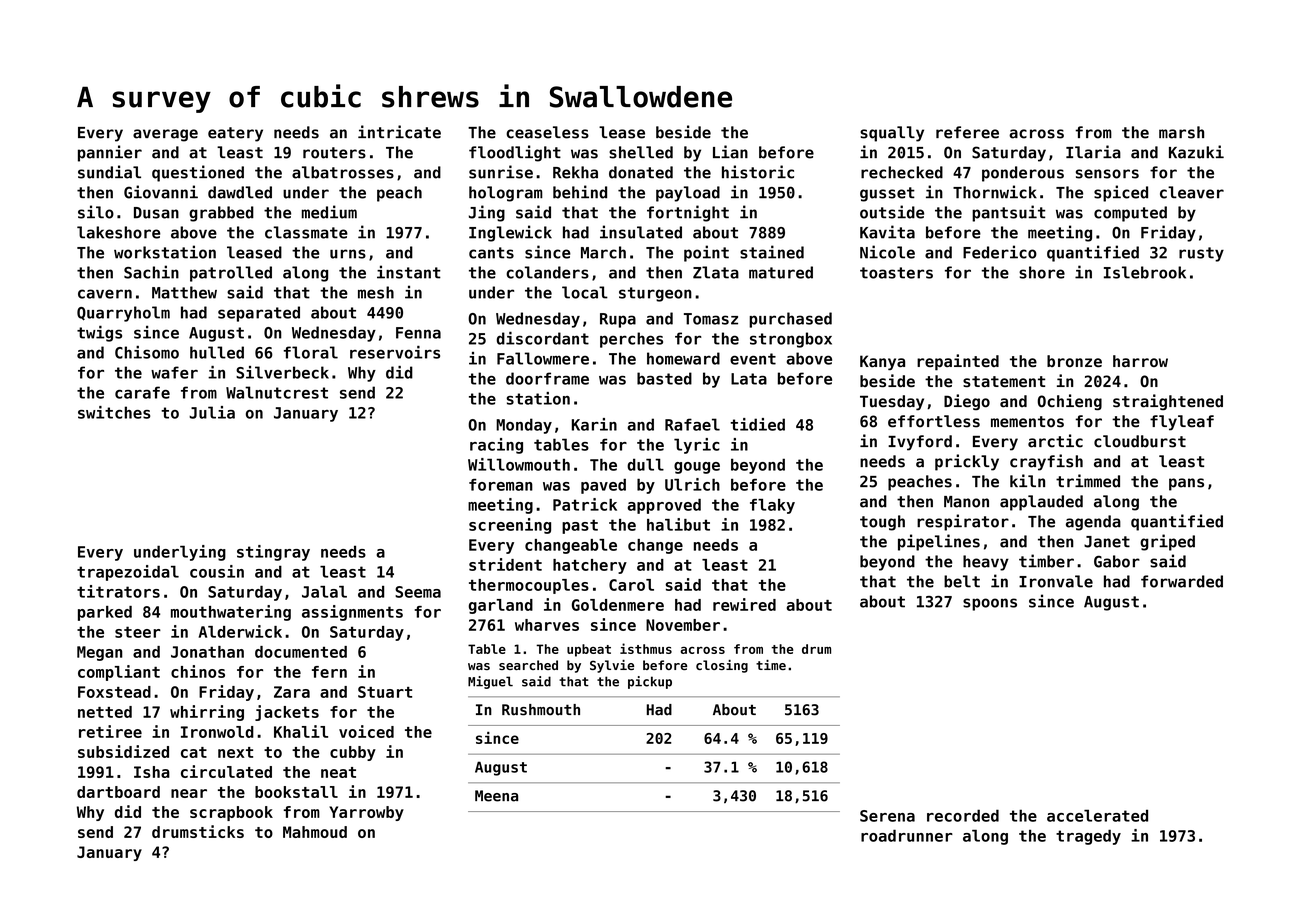 The width and height of the page is (1308, 924). I want to click on time, so click(771, 665).
